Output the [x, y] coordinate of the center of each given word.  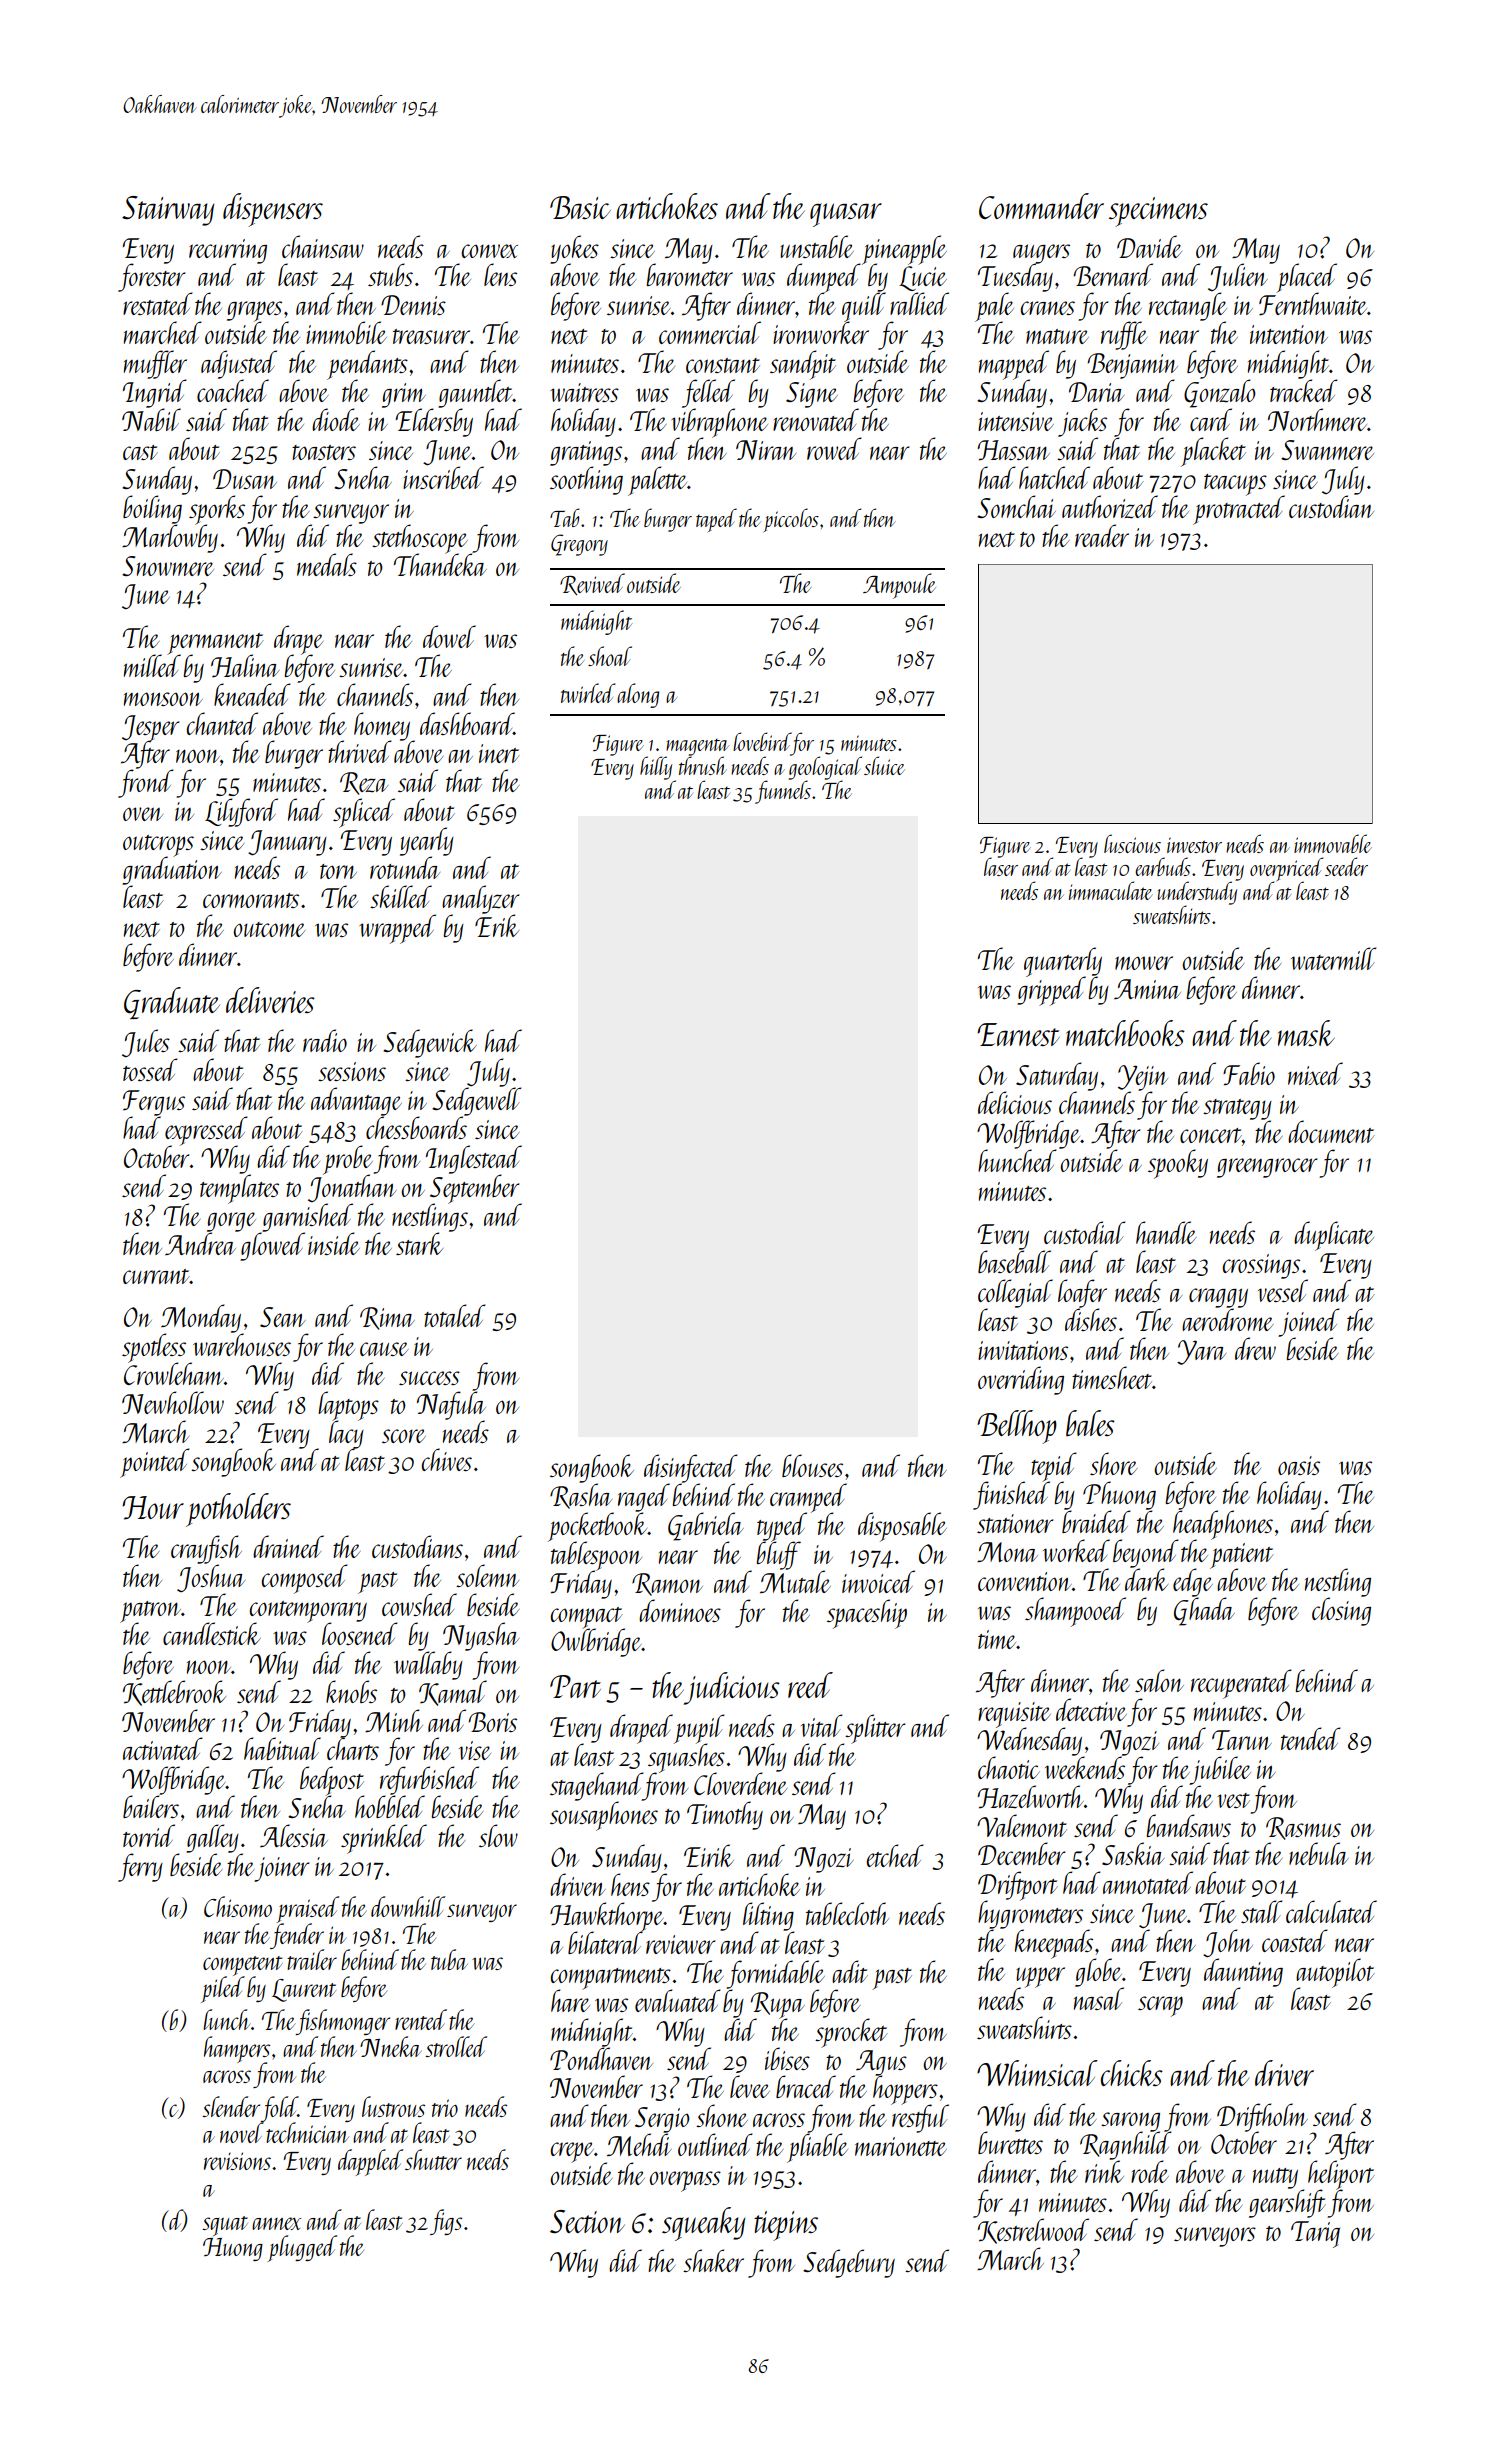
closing [1341, 1611]
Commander [1041, 206]
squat [225, 2226]
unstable [817, 246]
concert [1211, 1135]
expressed [206, 1131]
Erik [497, 925]
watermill [1333, 958]
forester [151, 278]
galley [212, 1838]
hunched [1017, 1160]
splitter [875, 1729]
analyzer [480, 899]
